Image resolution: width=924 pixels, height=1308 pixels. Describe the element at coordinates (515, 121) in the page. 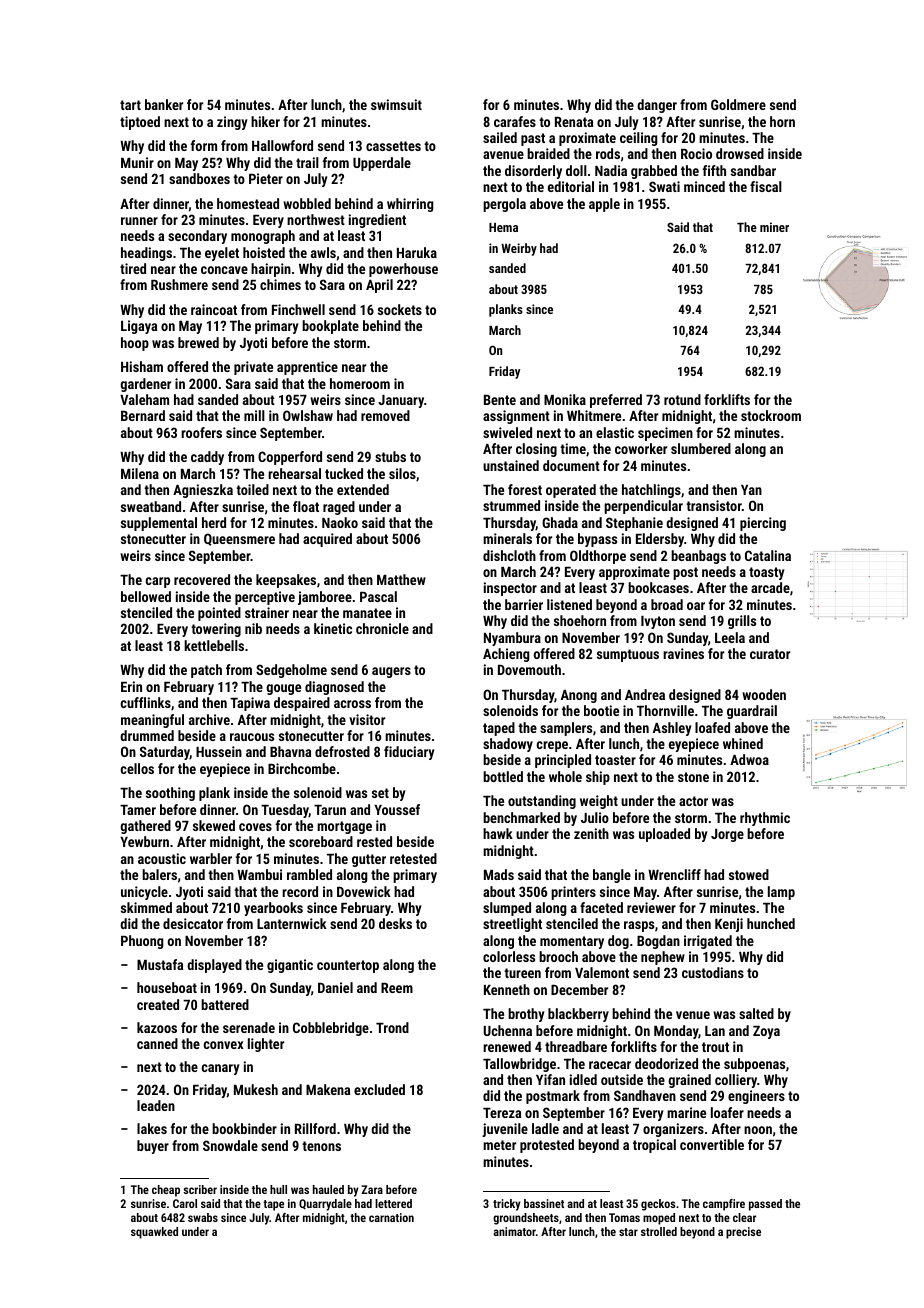

I see `carafes` at that location.
